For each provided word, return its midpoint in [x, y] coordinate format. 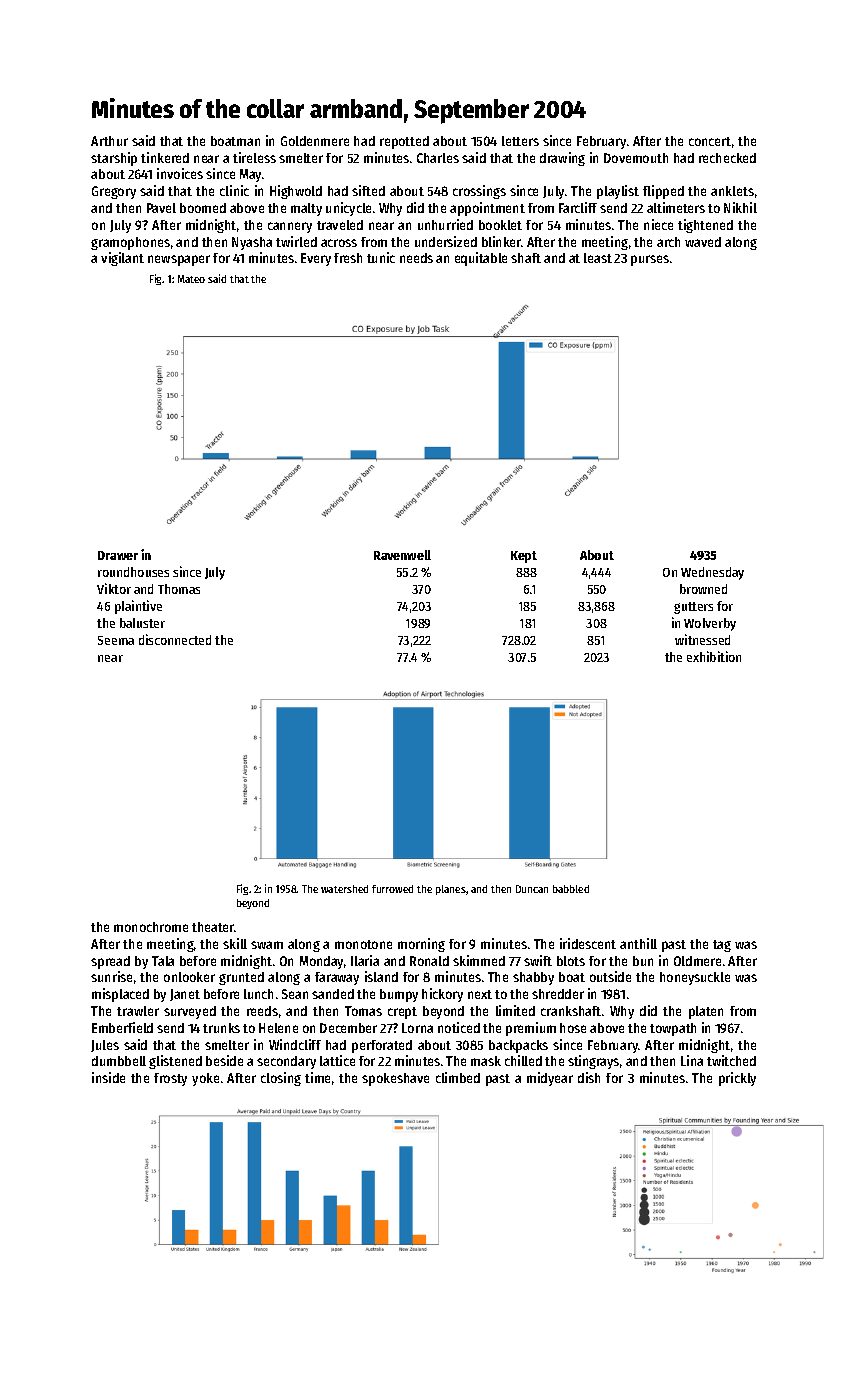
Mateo [191, 279]
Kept [524, 557]
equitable [481, 259]
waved [703, 242]
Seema [116, 640]
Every [316, 259]
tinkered [165, 157]
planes [451, 890]
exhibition [714, 656]
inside [108, 1077]
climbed [458, 1077]
